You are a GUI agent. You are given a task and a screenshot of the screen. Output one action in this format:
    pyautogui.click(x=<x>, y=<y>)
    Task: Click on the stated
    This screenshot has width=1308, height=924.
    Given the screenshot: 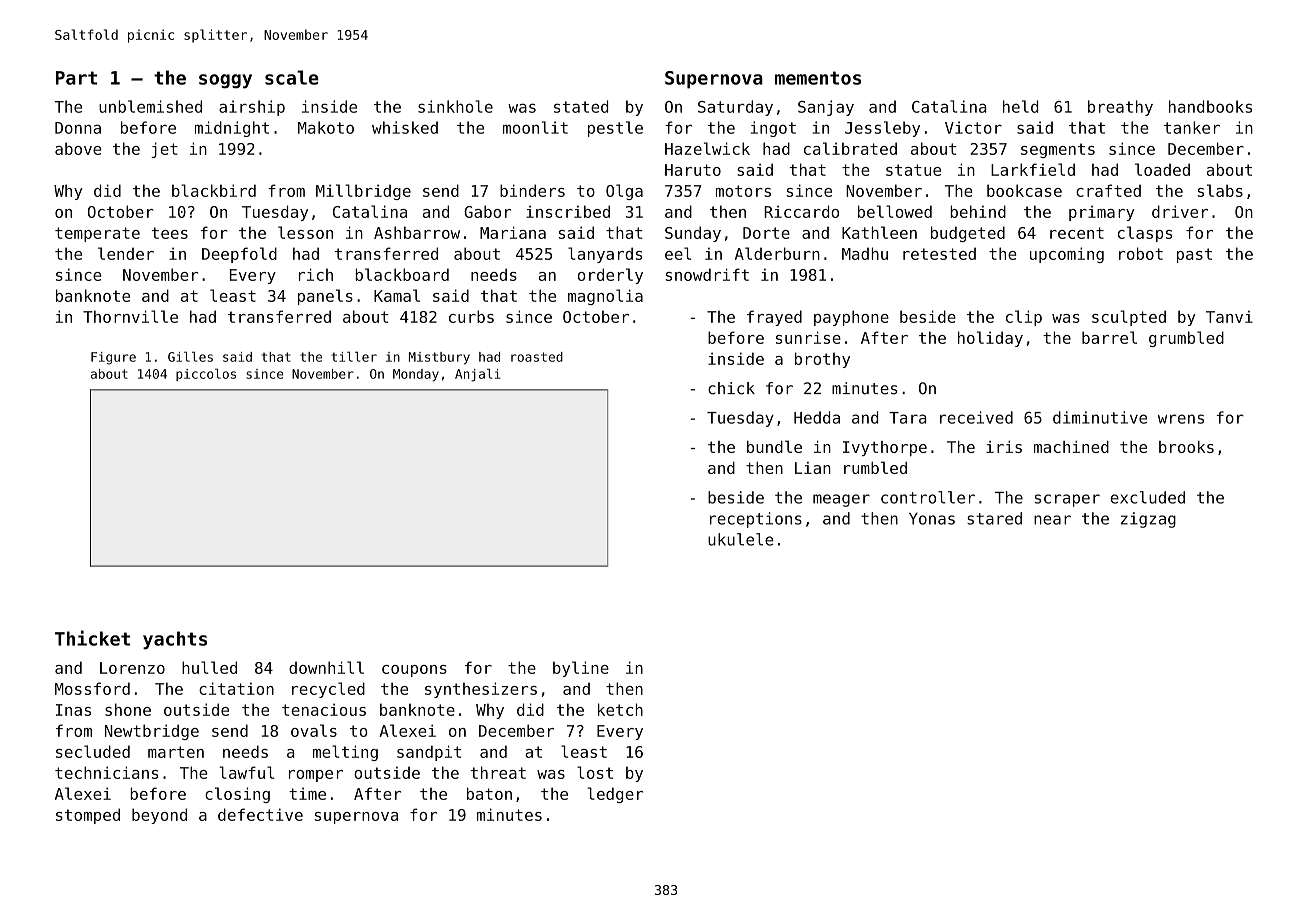 What is the action you would take?
    pyautogui.click(x=581, y=106)
